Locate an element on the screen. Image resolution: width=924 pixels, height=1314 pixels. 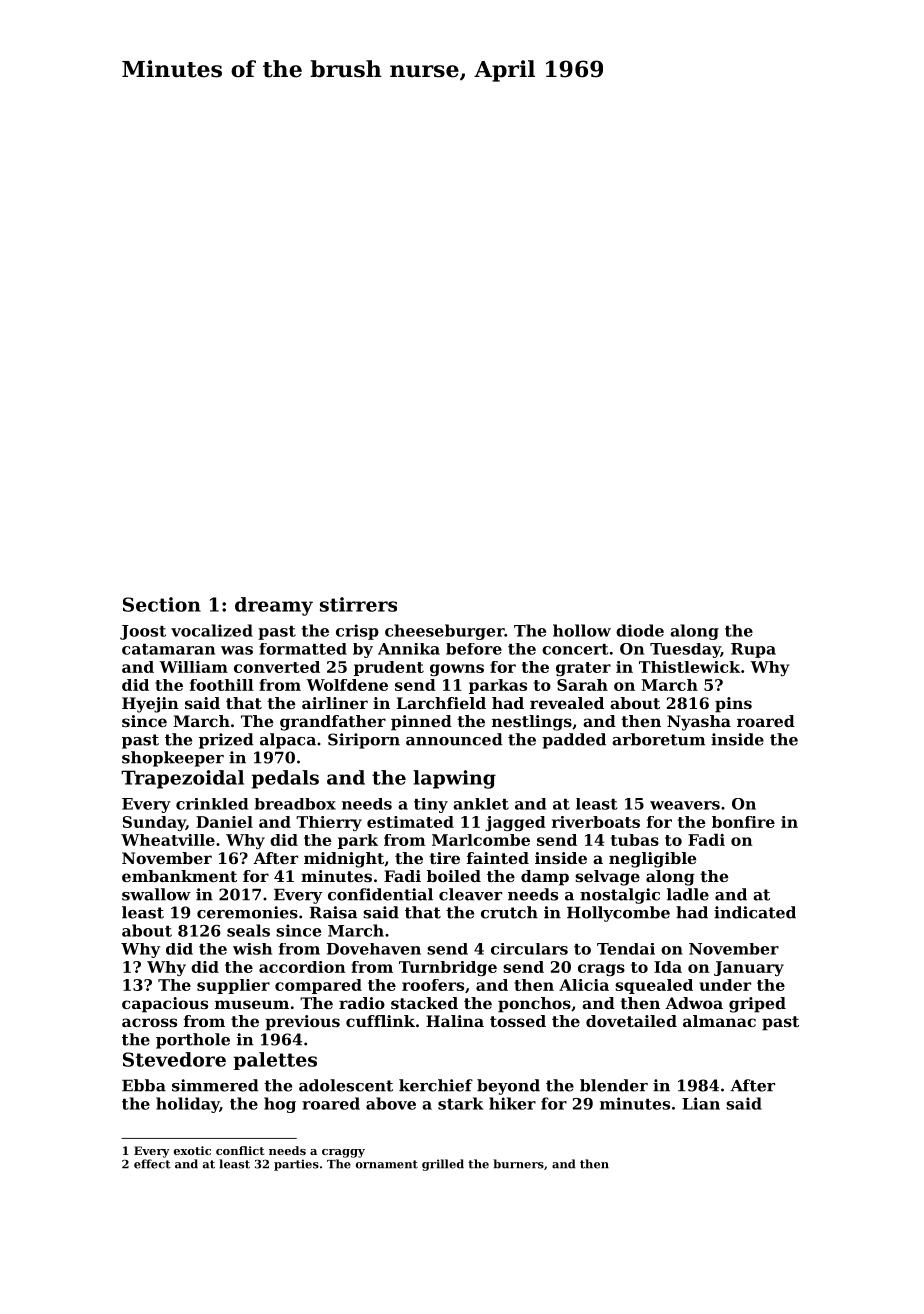
breadbox is located at coordinates (295, 804).
